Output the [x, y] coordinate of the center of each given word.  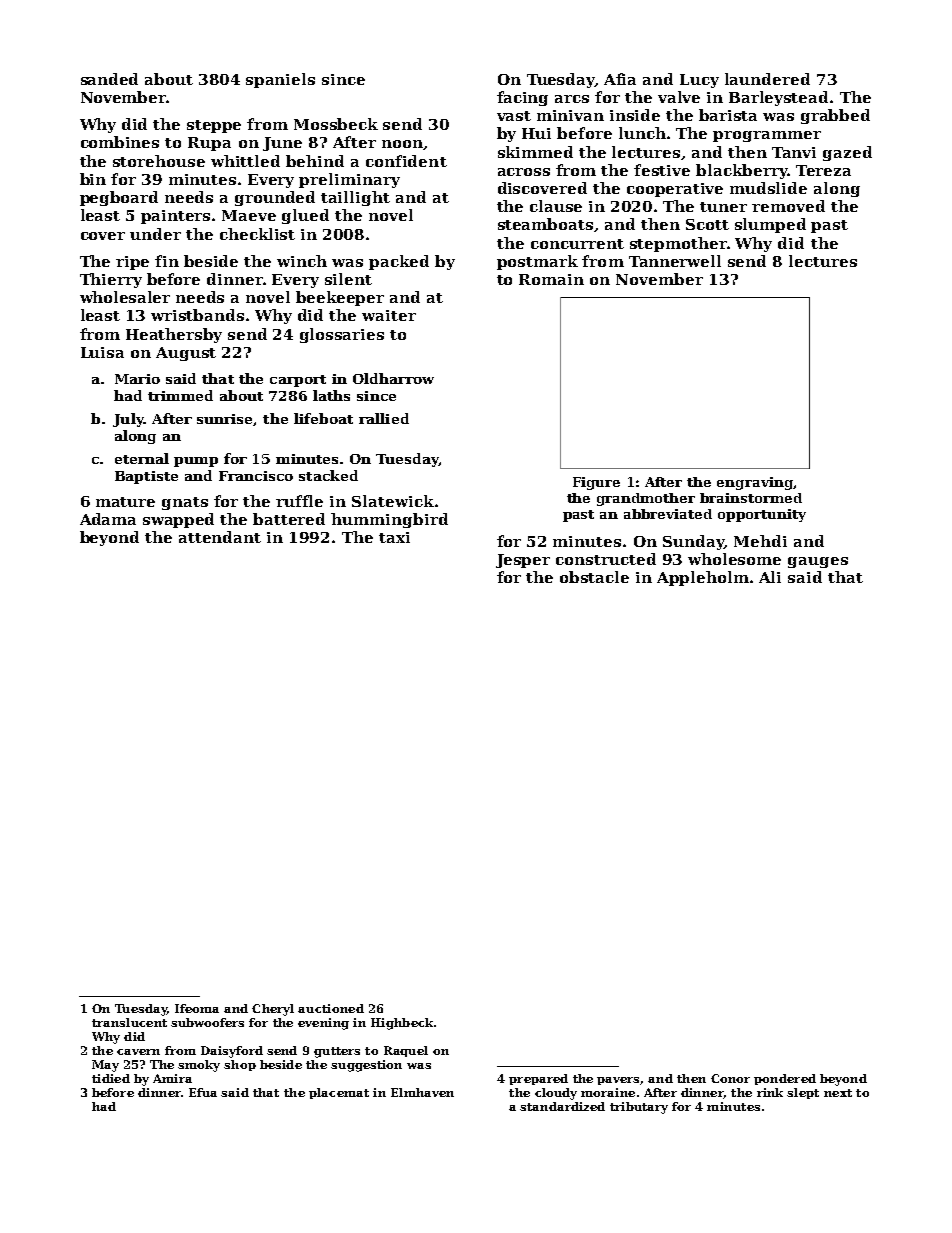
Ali [770, 577]
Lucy [699, 81]
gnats [185, 503]
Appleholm [703, 578]
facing [522, 98]
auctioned [331, 1008]
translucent [129, 1022]
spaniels [280, 80]
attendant [220, 537]
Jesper [523, 561]
